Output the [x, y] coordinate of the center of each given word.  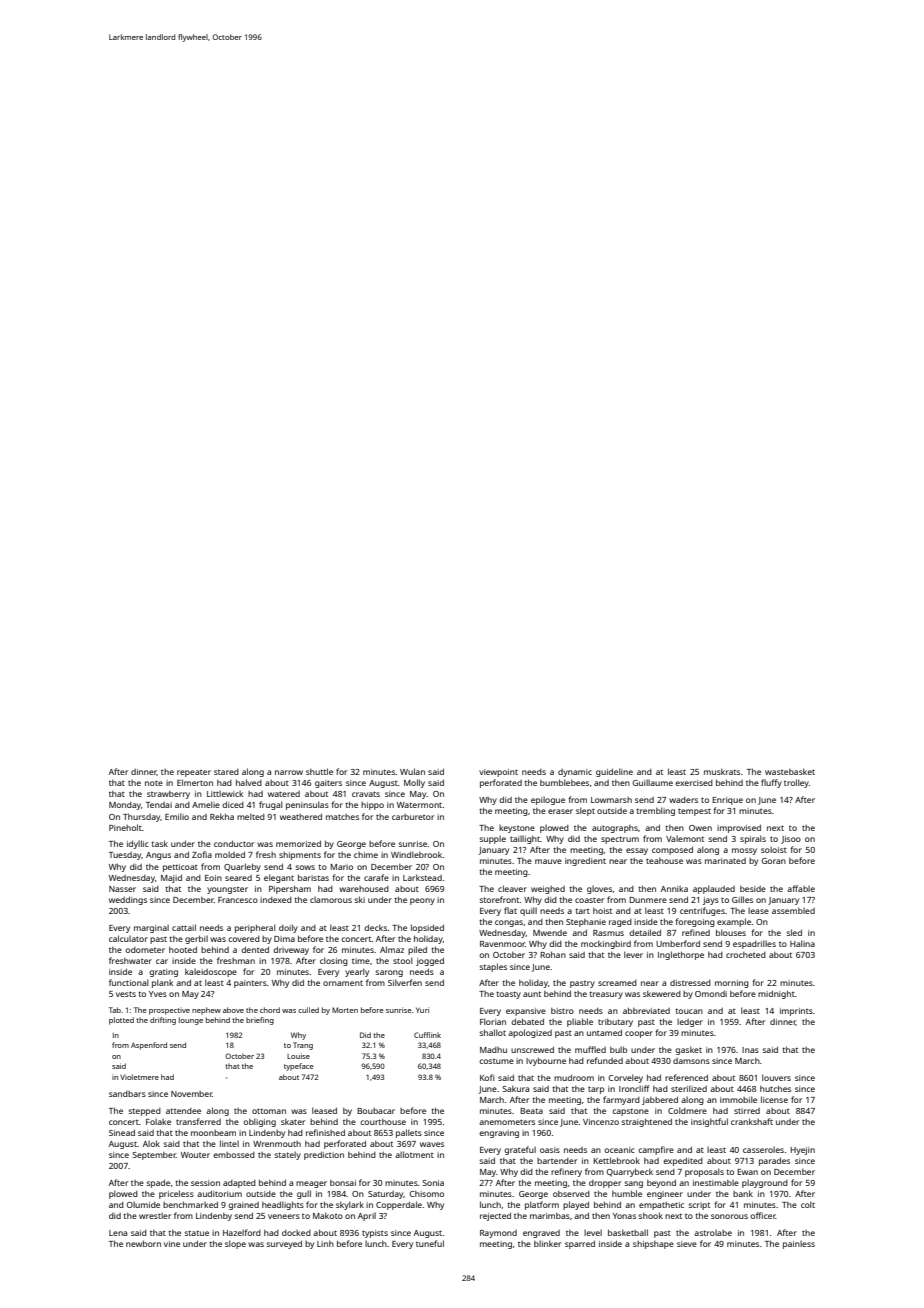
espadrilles [754, 944]
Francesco [238, 900]
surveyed [284, 1244]
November [191, 1094]
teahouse [664, 861]
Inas [750, 1050]
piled [417, 950]
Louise [298, 1056]
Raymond [498, 1234]
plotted [121, 1021]
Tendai [159, 805]
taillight [525, 839]
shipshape [653, 1245]
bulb [618, 1049]
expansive [526, 1012]
